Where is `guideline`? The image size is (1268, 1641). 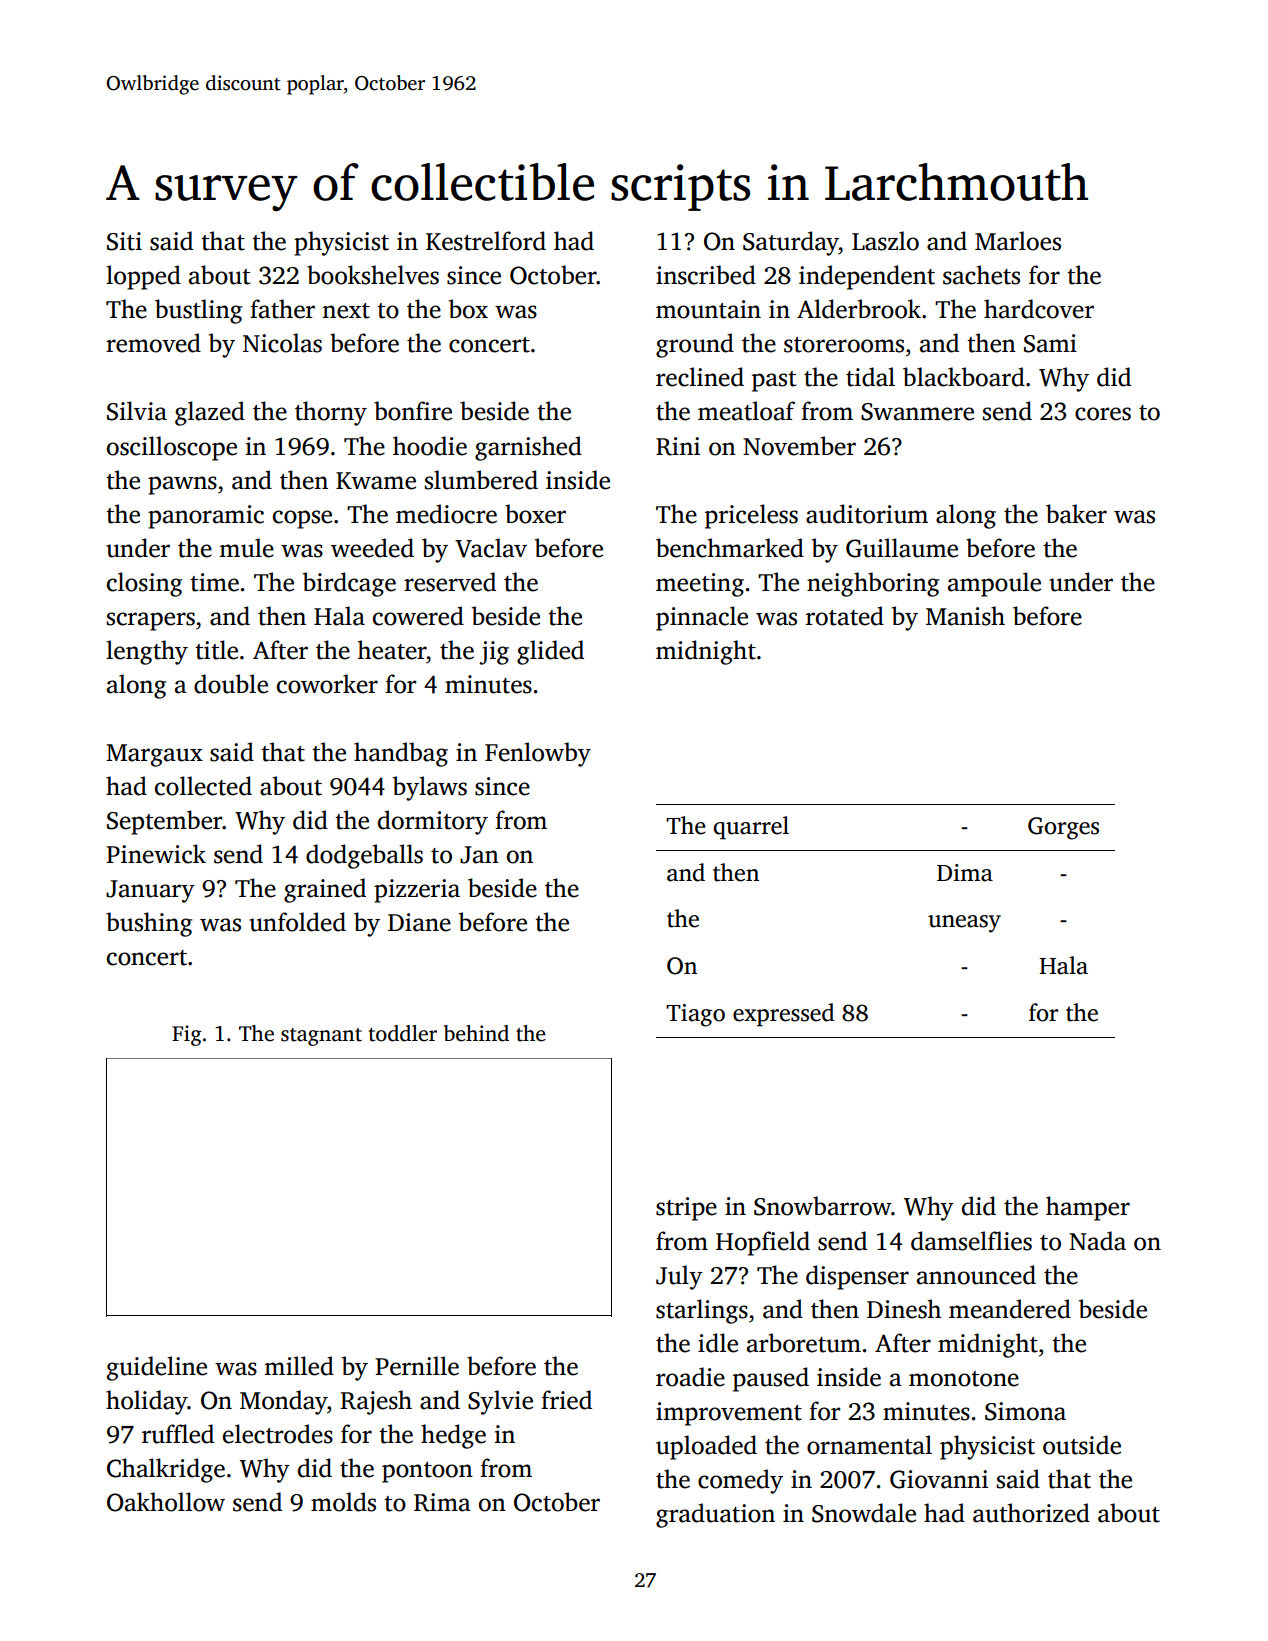 guideline is located at coordinates (157, 1368).
